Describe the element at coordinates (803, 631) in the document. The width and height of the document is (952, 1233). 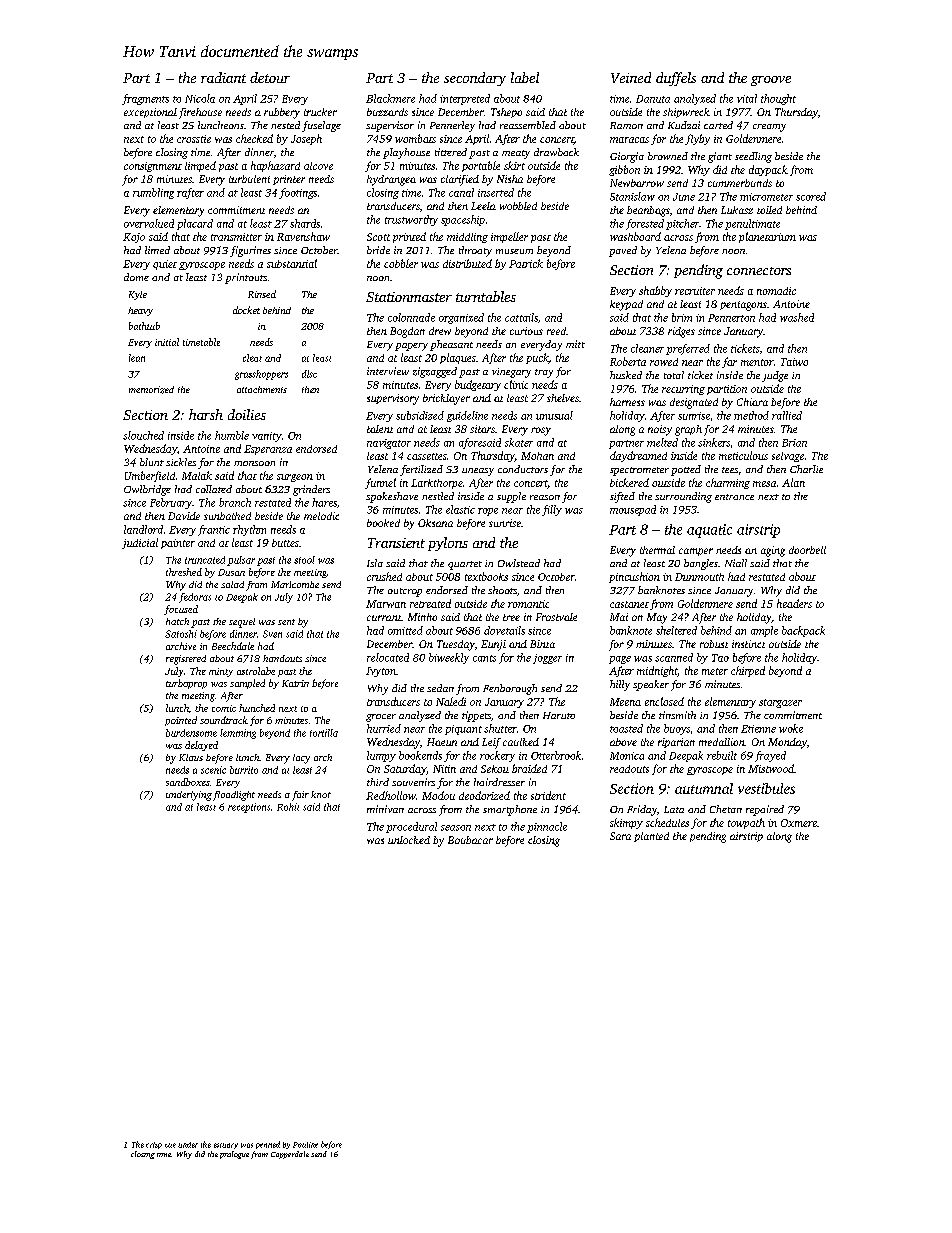
I see `backpack` at that location.
